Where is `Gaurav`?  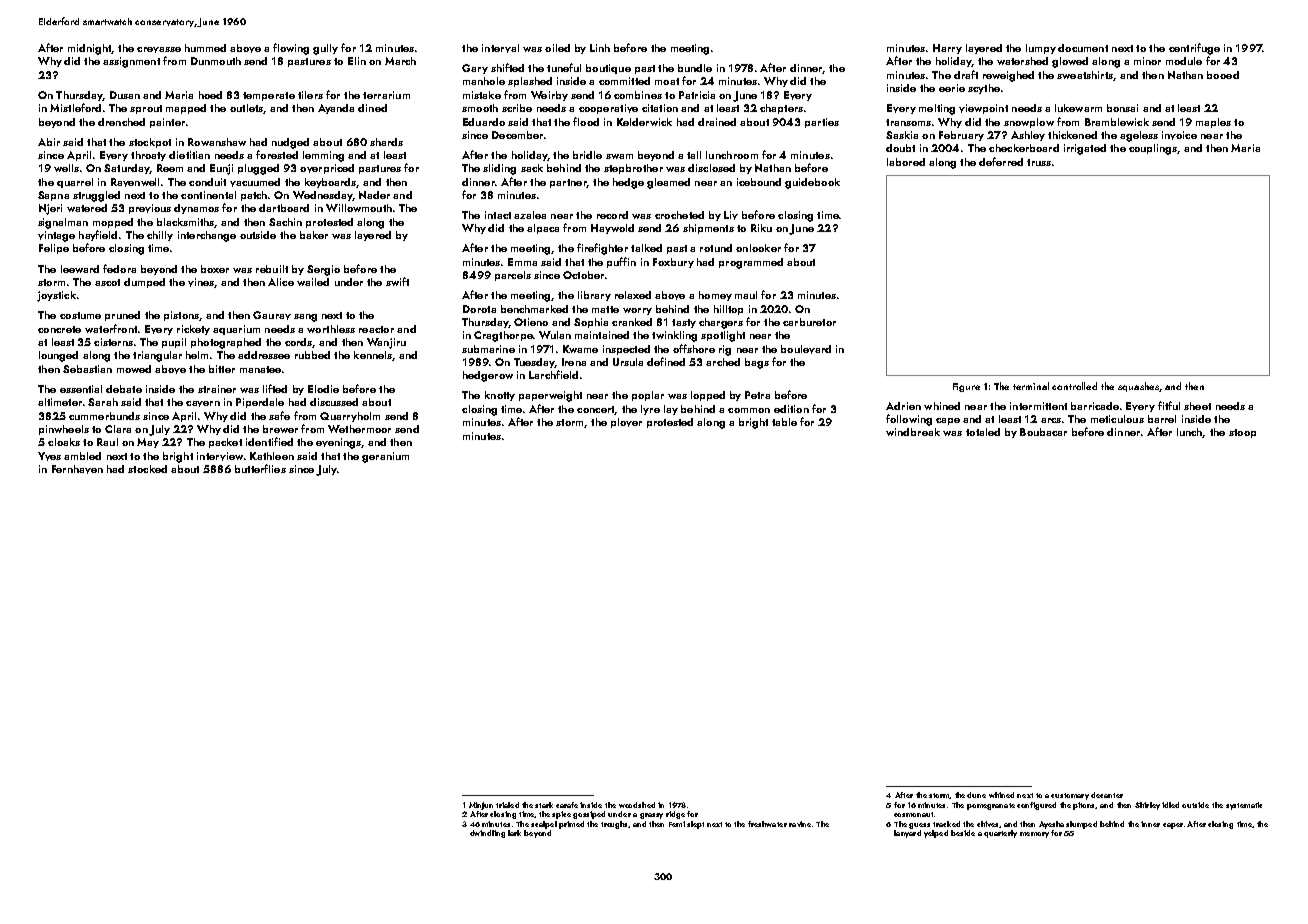
Gaurav is located at coordinates (272, 315).
